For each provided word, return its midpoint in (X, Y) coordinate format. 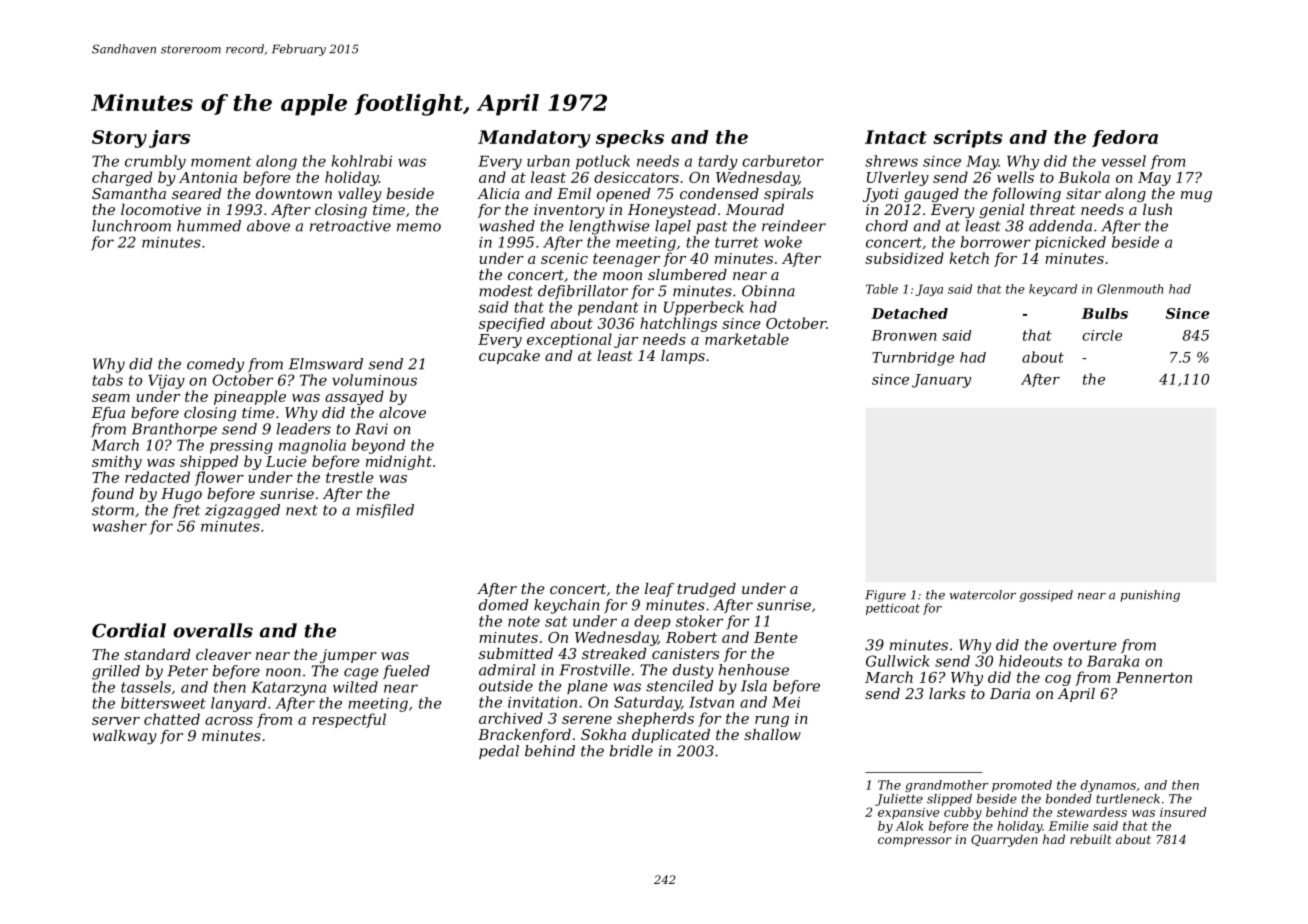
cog (1058, 680)
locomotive (161, 209)
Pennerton (1154, 677)
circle (1102, 335)
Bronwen (904, 335)
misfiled (385, 511)
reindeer (794, 226)
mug (1196, 196)
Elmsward (326, 364)
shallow (772, 734)
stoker (699, 621)
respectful (349, 720)
